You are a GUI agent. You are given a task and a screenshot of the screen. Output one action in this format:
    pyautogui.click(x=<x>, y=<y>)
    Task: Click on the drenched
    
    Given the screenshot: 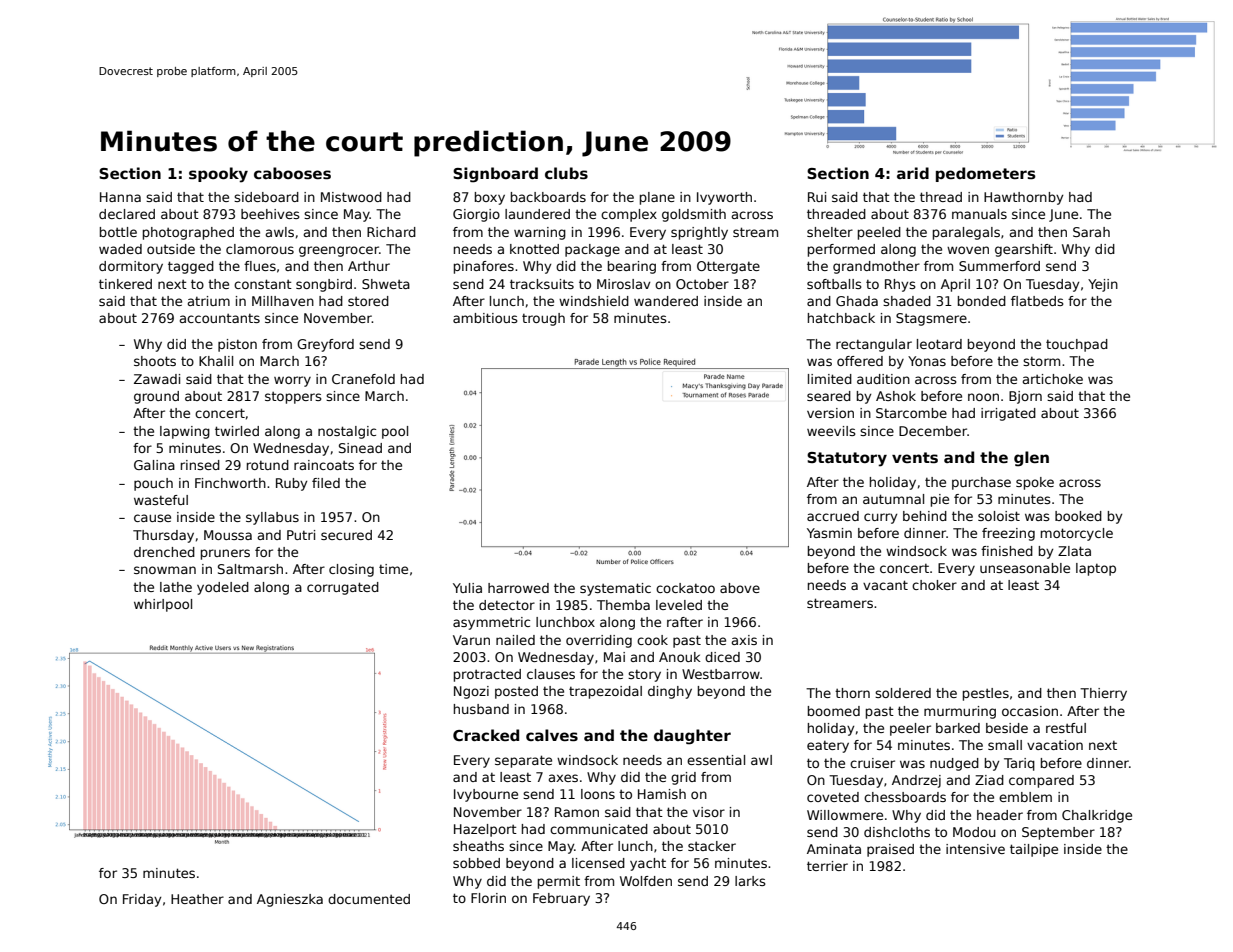 What is the action you would take?
    pyautogui.click(x=164, y=552)
